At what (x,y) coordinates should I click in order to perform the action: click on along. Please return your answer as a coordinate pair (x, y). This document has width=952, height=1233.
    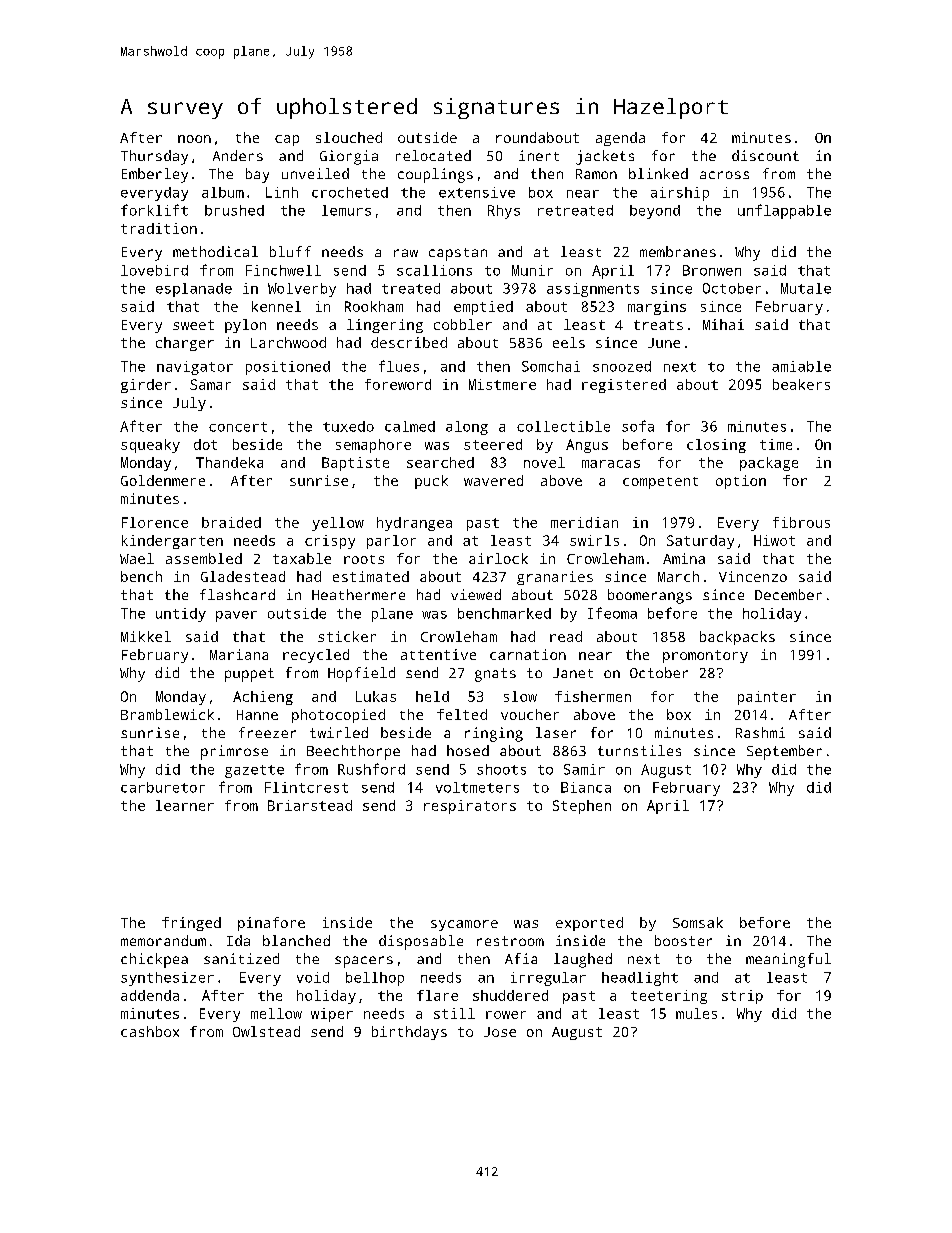
    Looking at the image, I should click on (467, 428).
